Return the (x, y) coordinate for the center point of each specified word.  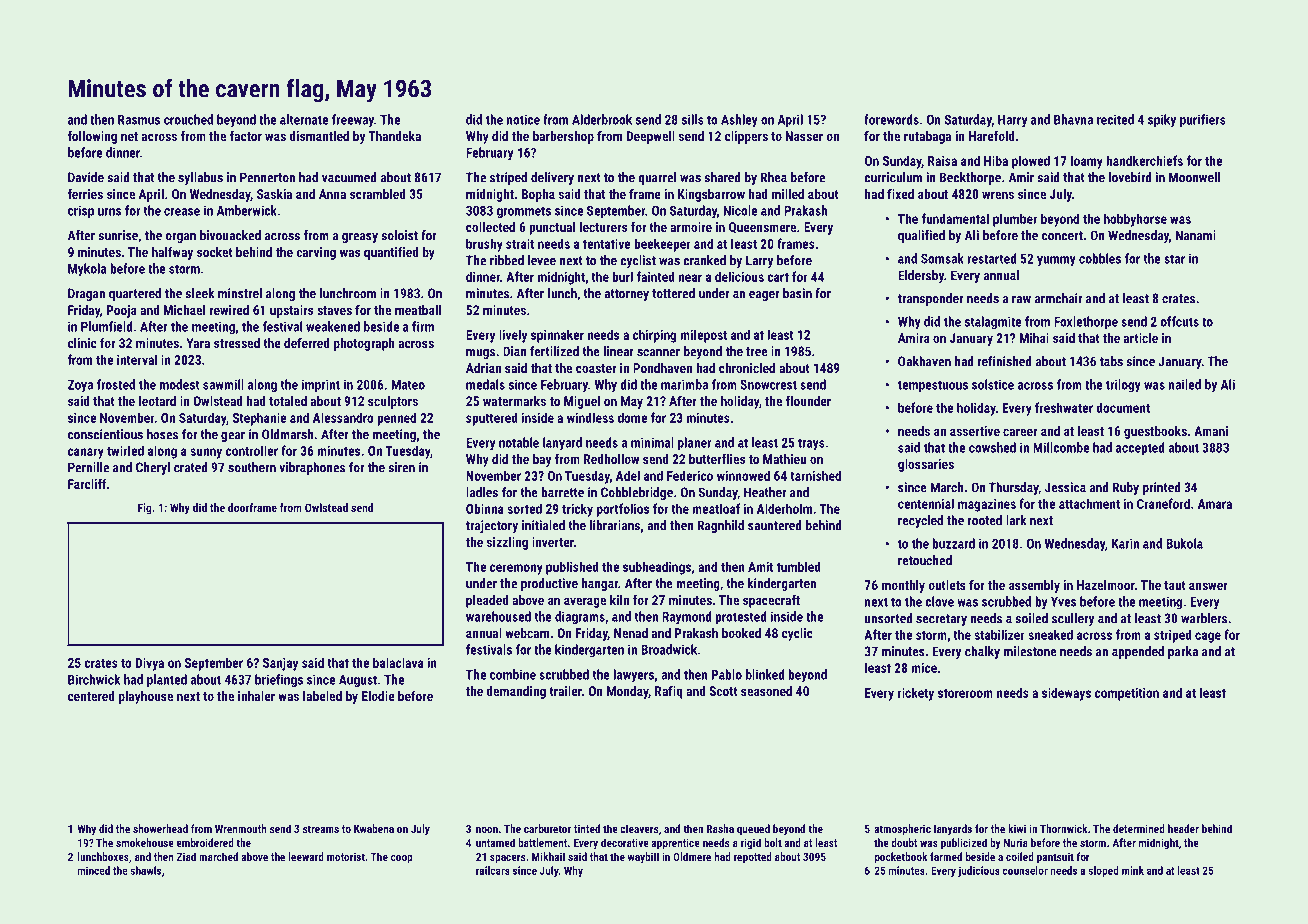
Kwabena (374, 828)
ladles (482, 492)
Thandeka (394, 136)
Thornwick (1063, 828)
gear (233, 437)
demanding (516, 692)
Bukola (1184, 543)
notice (523, 119)
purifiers (1203, 120)
